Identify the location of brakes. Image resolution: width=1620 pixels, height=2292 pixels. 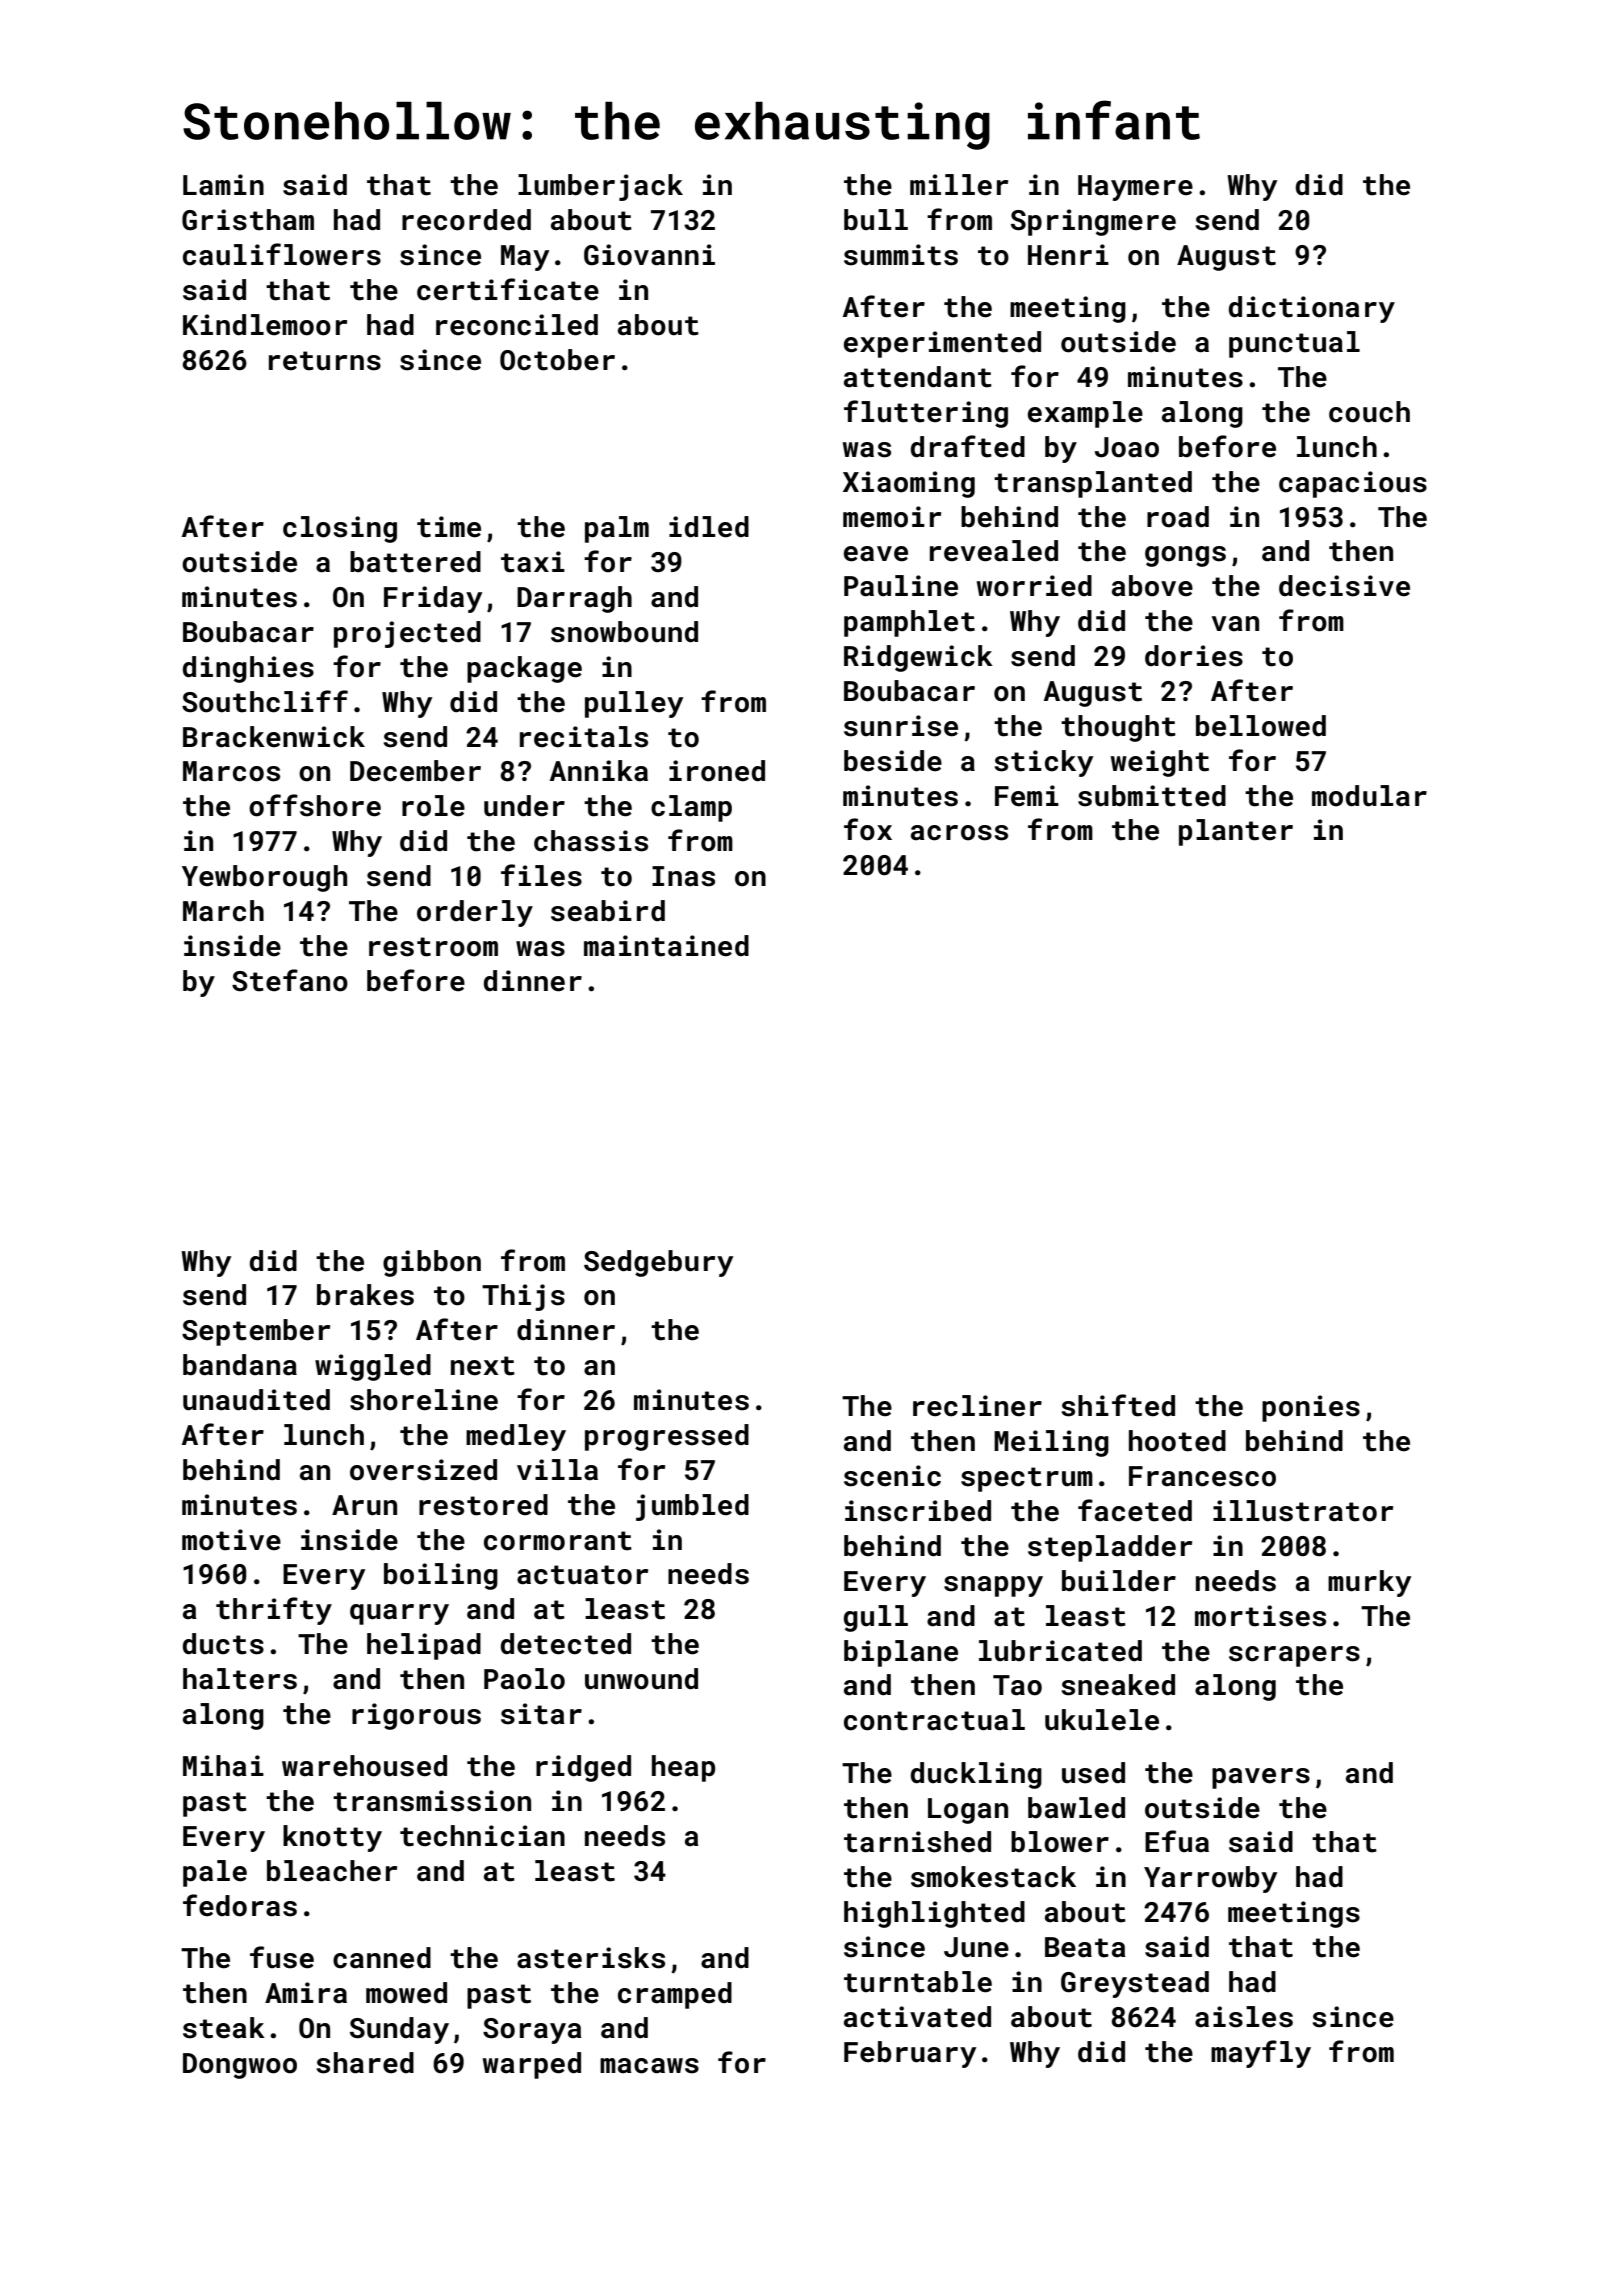
(365, 1295).
